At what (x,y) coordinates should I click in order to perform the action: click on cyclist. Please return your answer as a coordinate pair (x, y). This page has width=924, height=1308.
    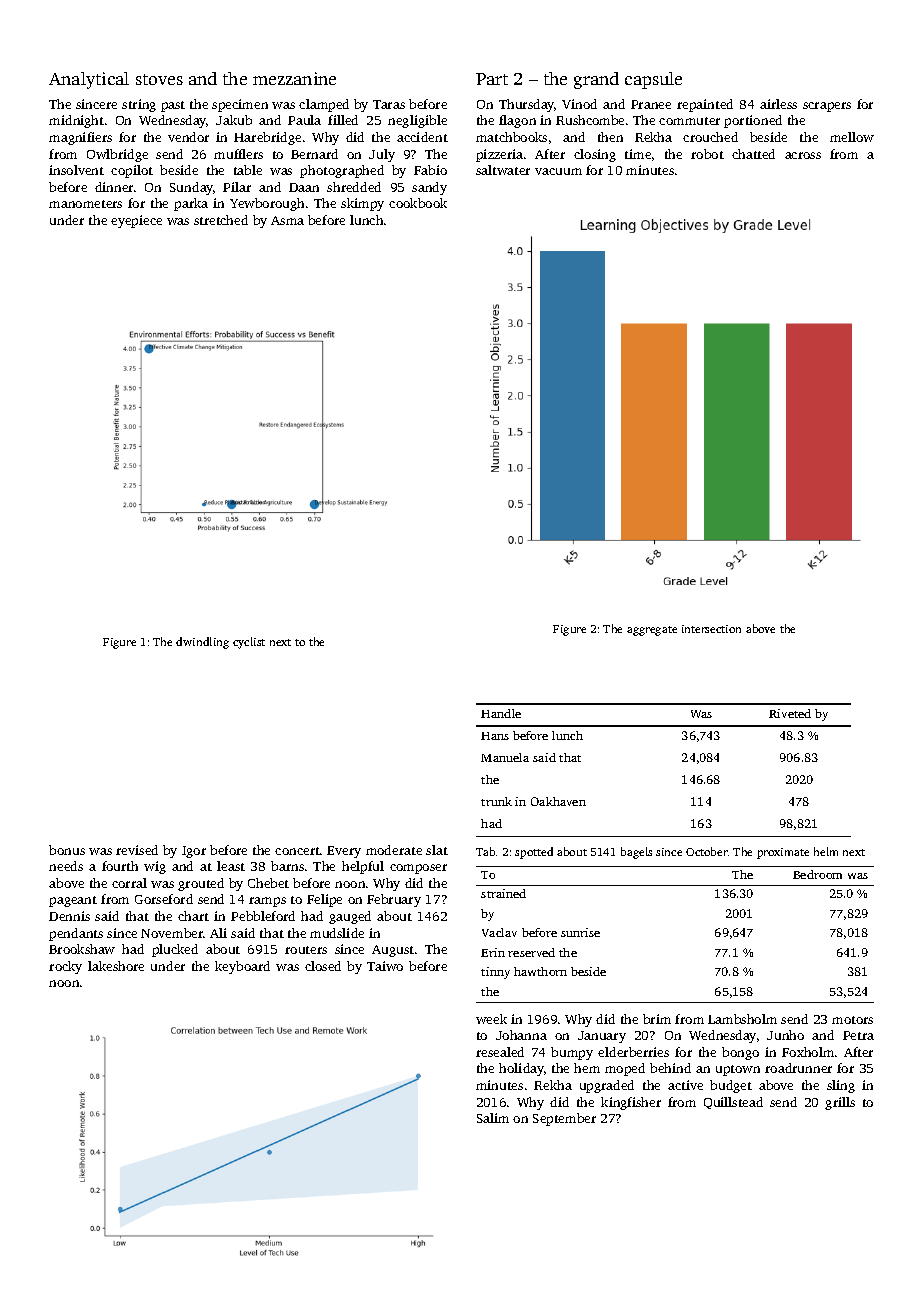
    Looking at the image, I should click on (249, 643).
